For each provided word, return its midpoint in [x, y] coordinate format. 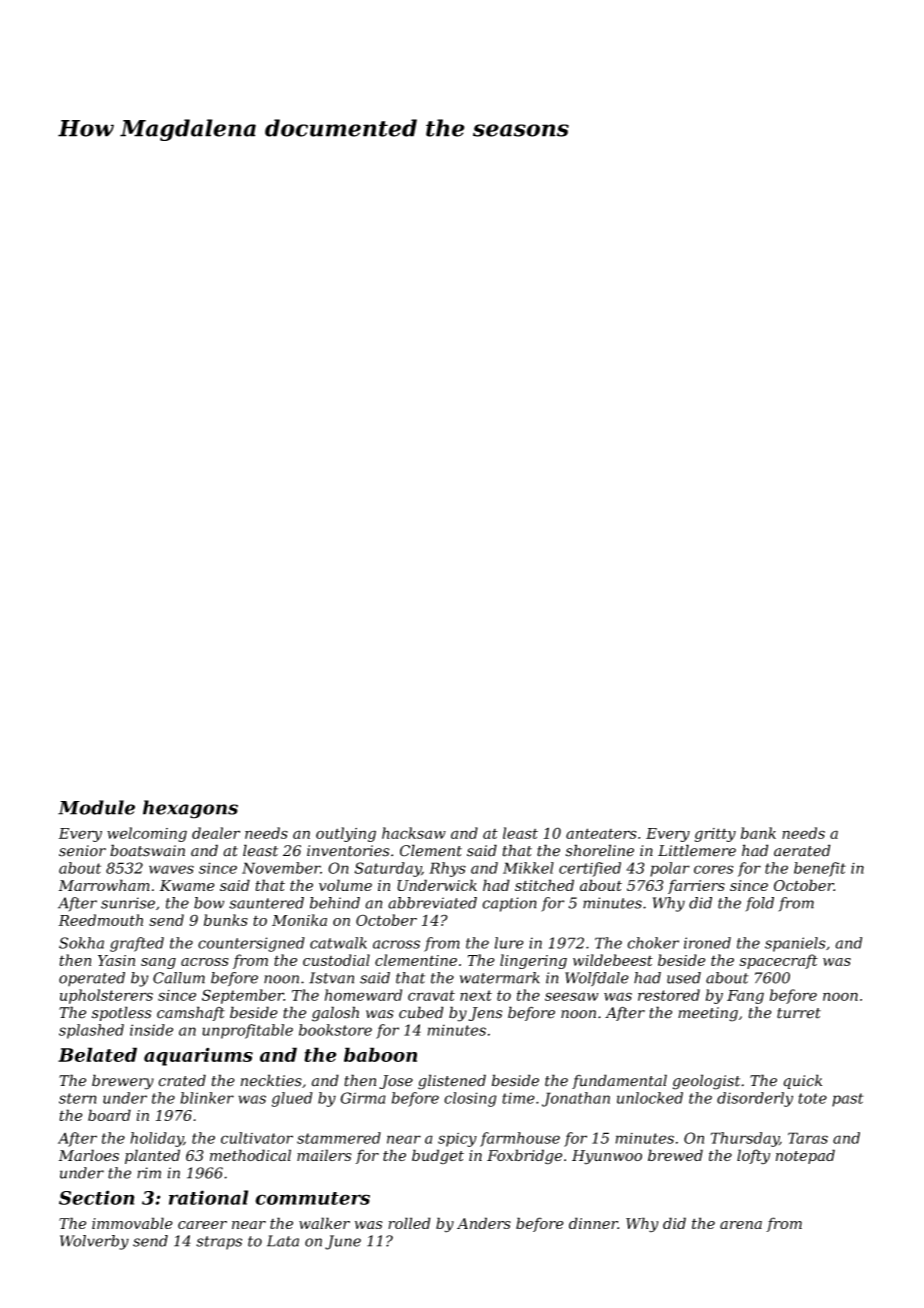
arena [741, 1225]
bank [758, 833]
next [476, 995]
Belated [97, 1054]
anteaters [601, 833]
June [343, 1242]
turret [799, 1013]
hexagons [190, 809]
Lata [283, 1241]
